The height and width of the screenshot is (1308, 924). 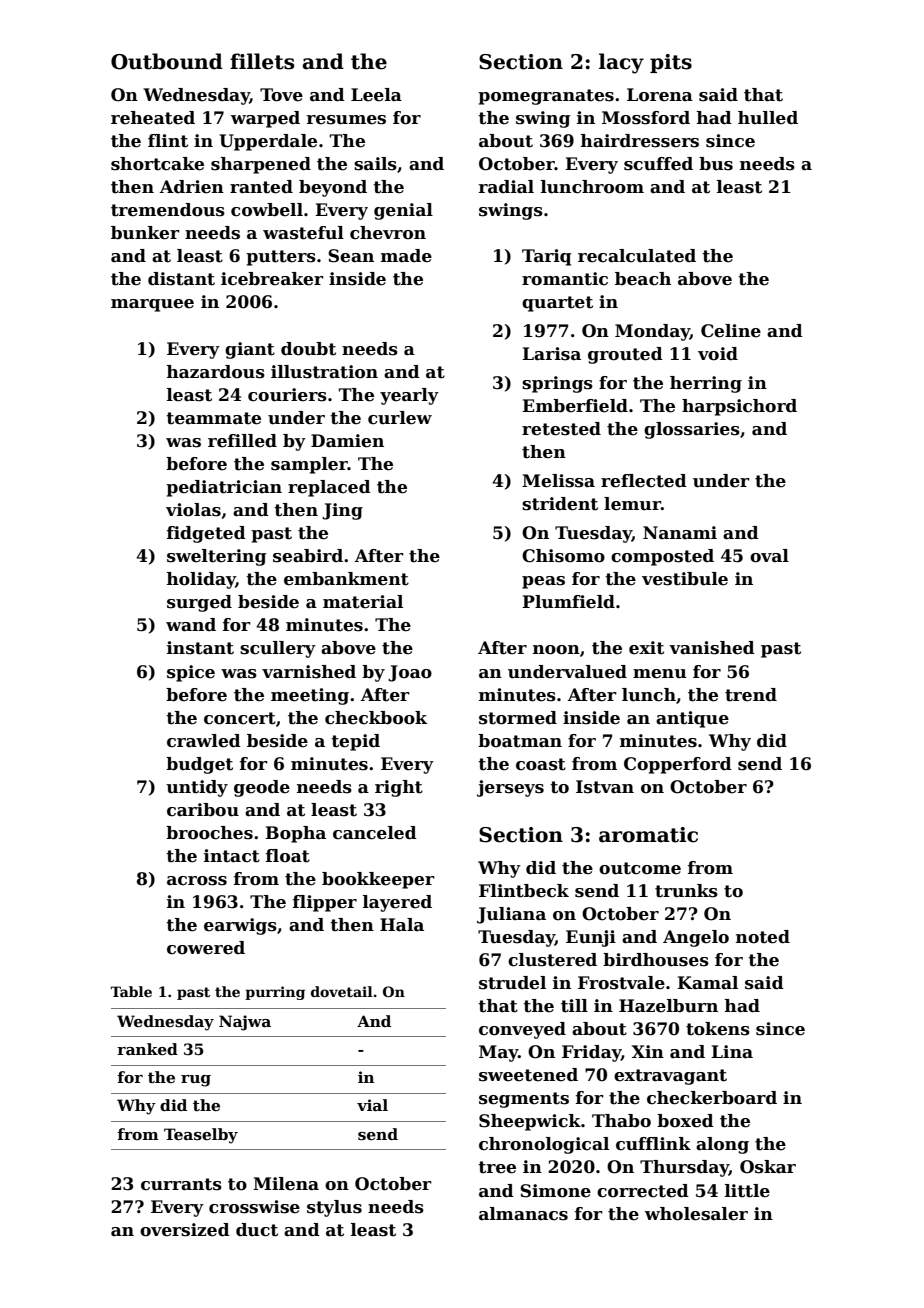 I want to click on Milena, so click(x=286, y=1184).
